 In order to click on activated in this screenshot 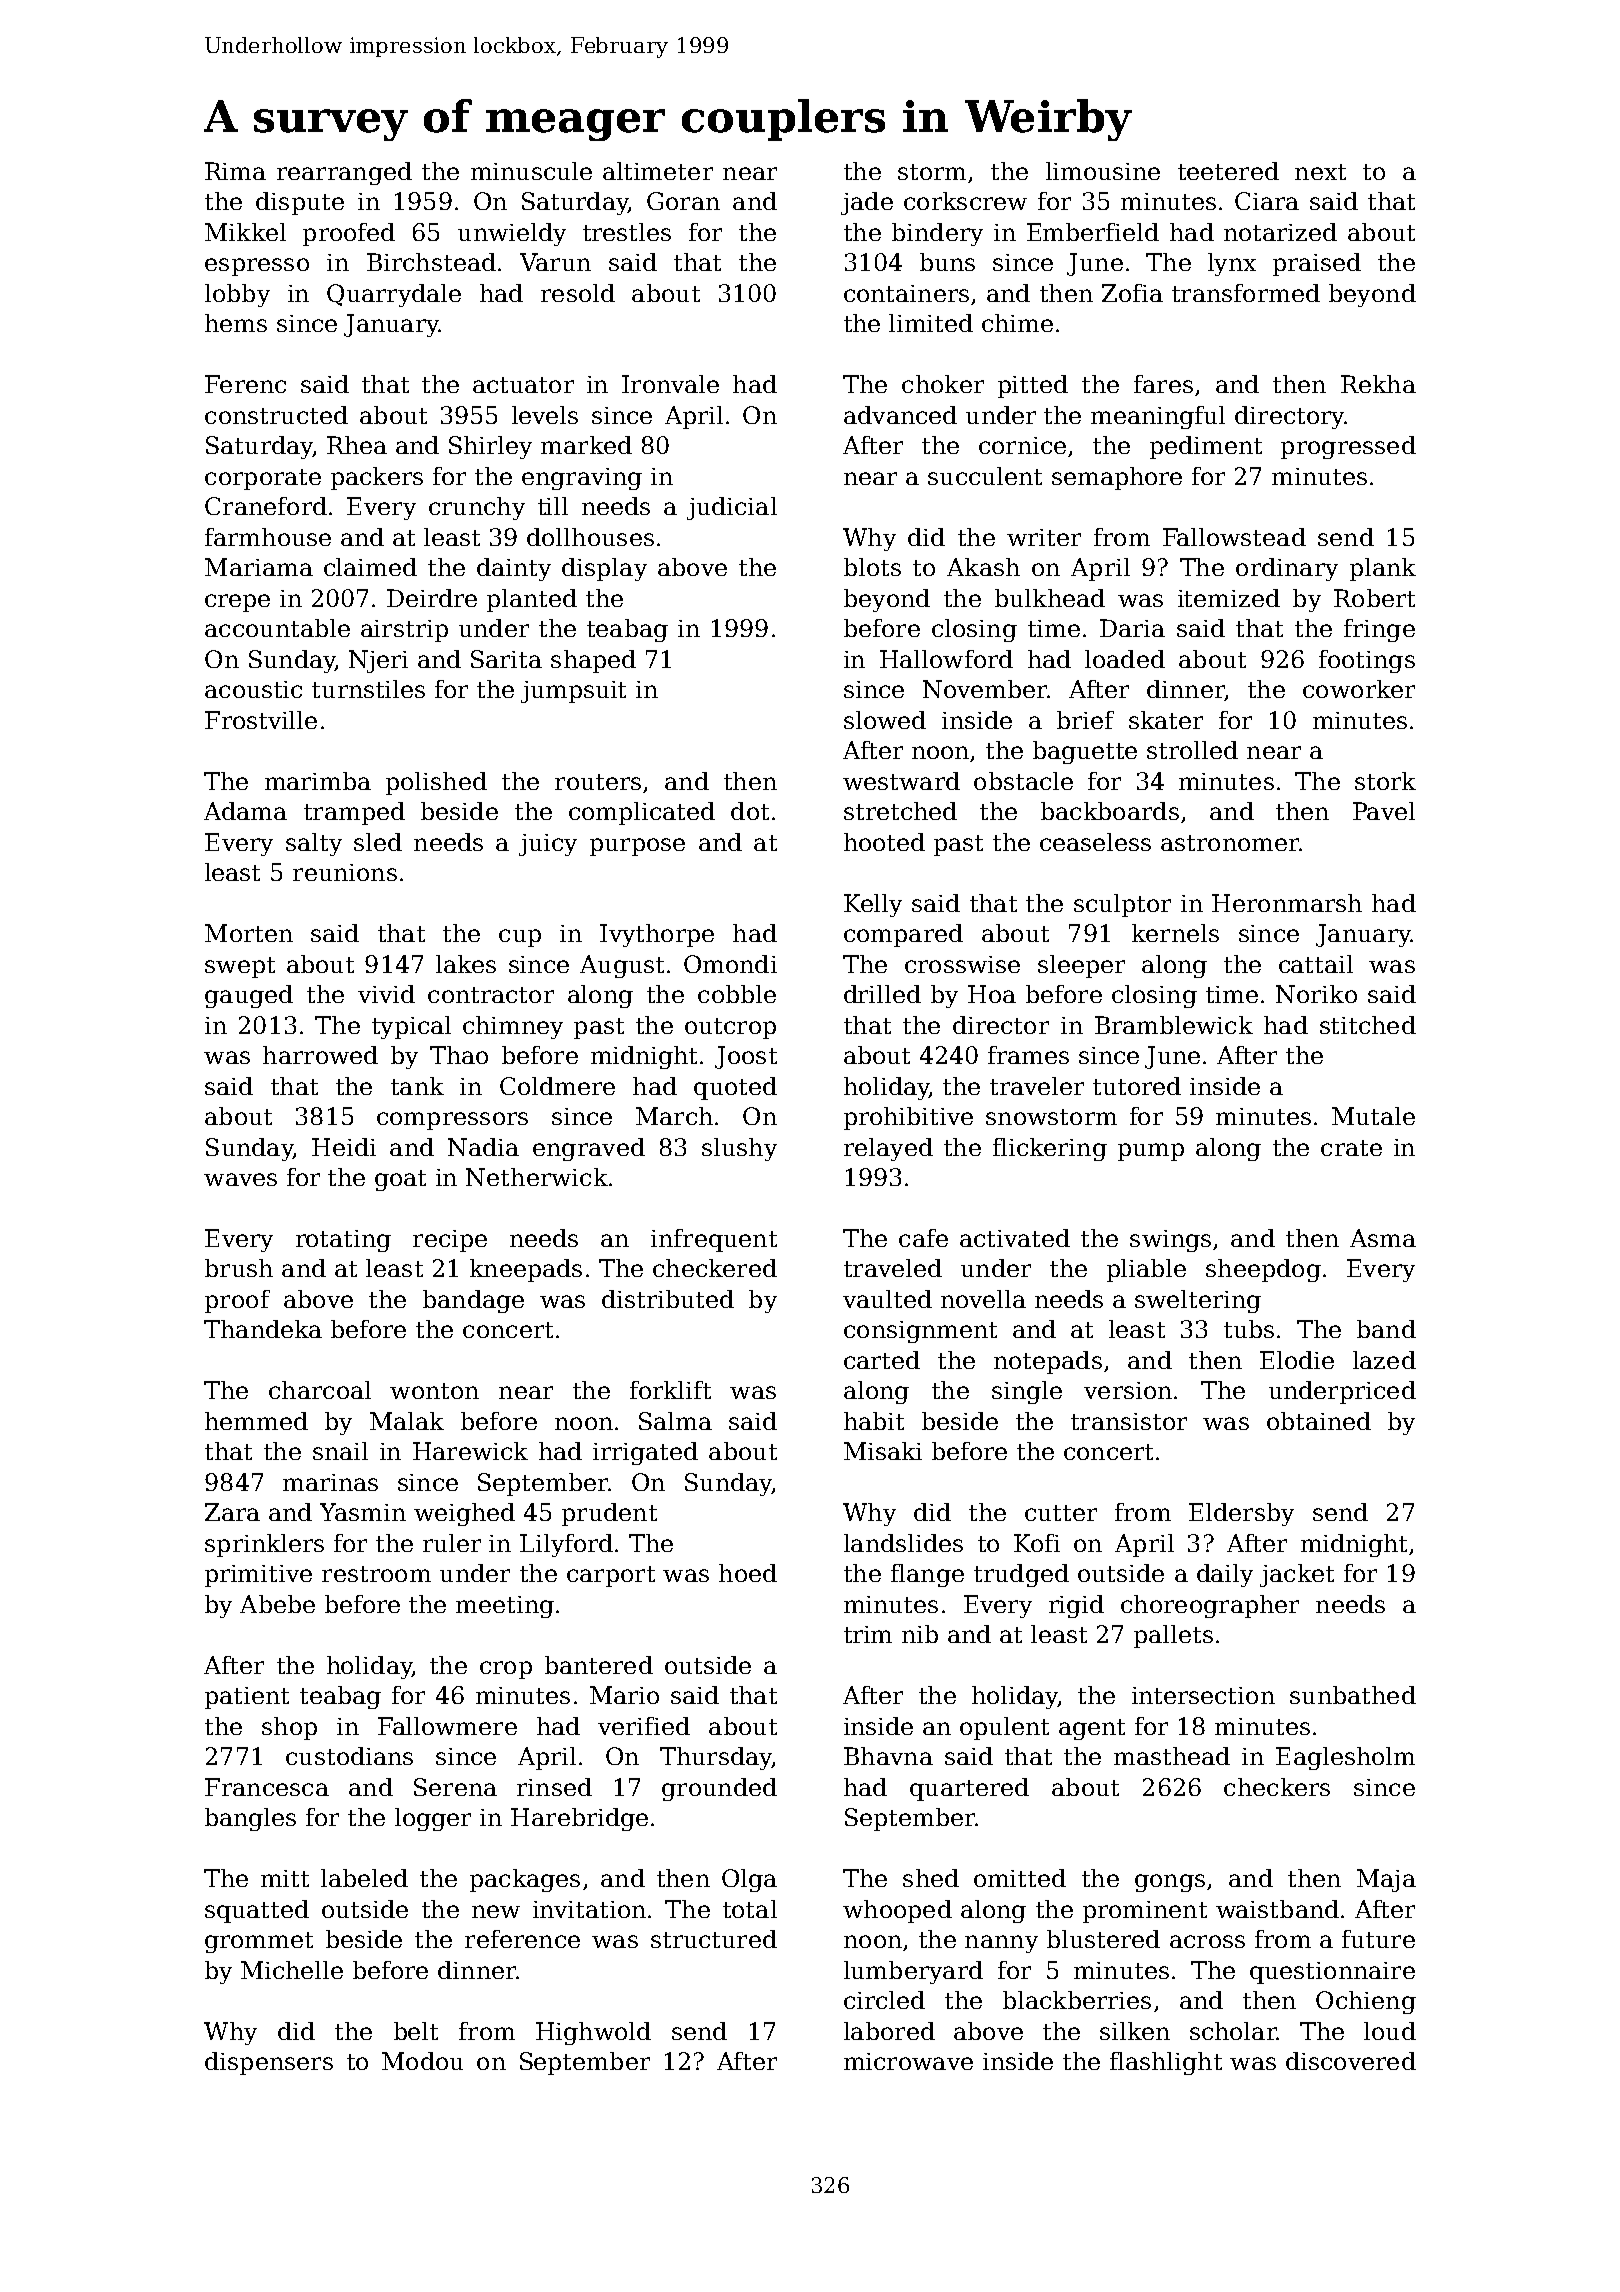, I will do `click(1015, 1238)`.
